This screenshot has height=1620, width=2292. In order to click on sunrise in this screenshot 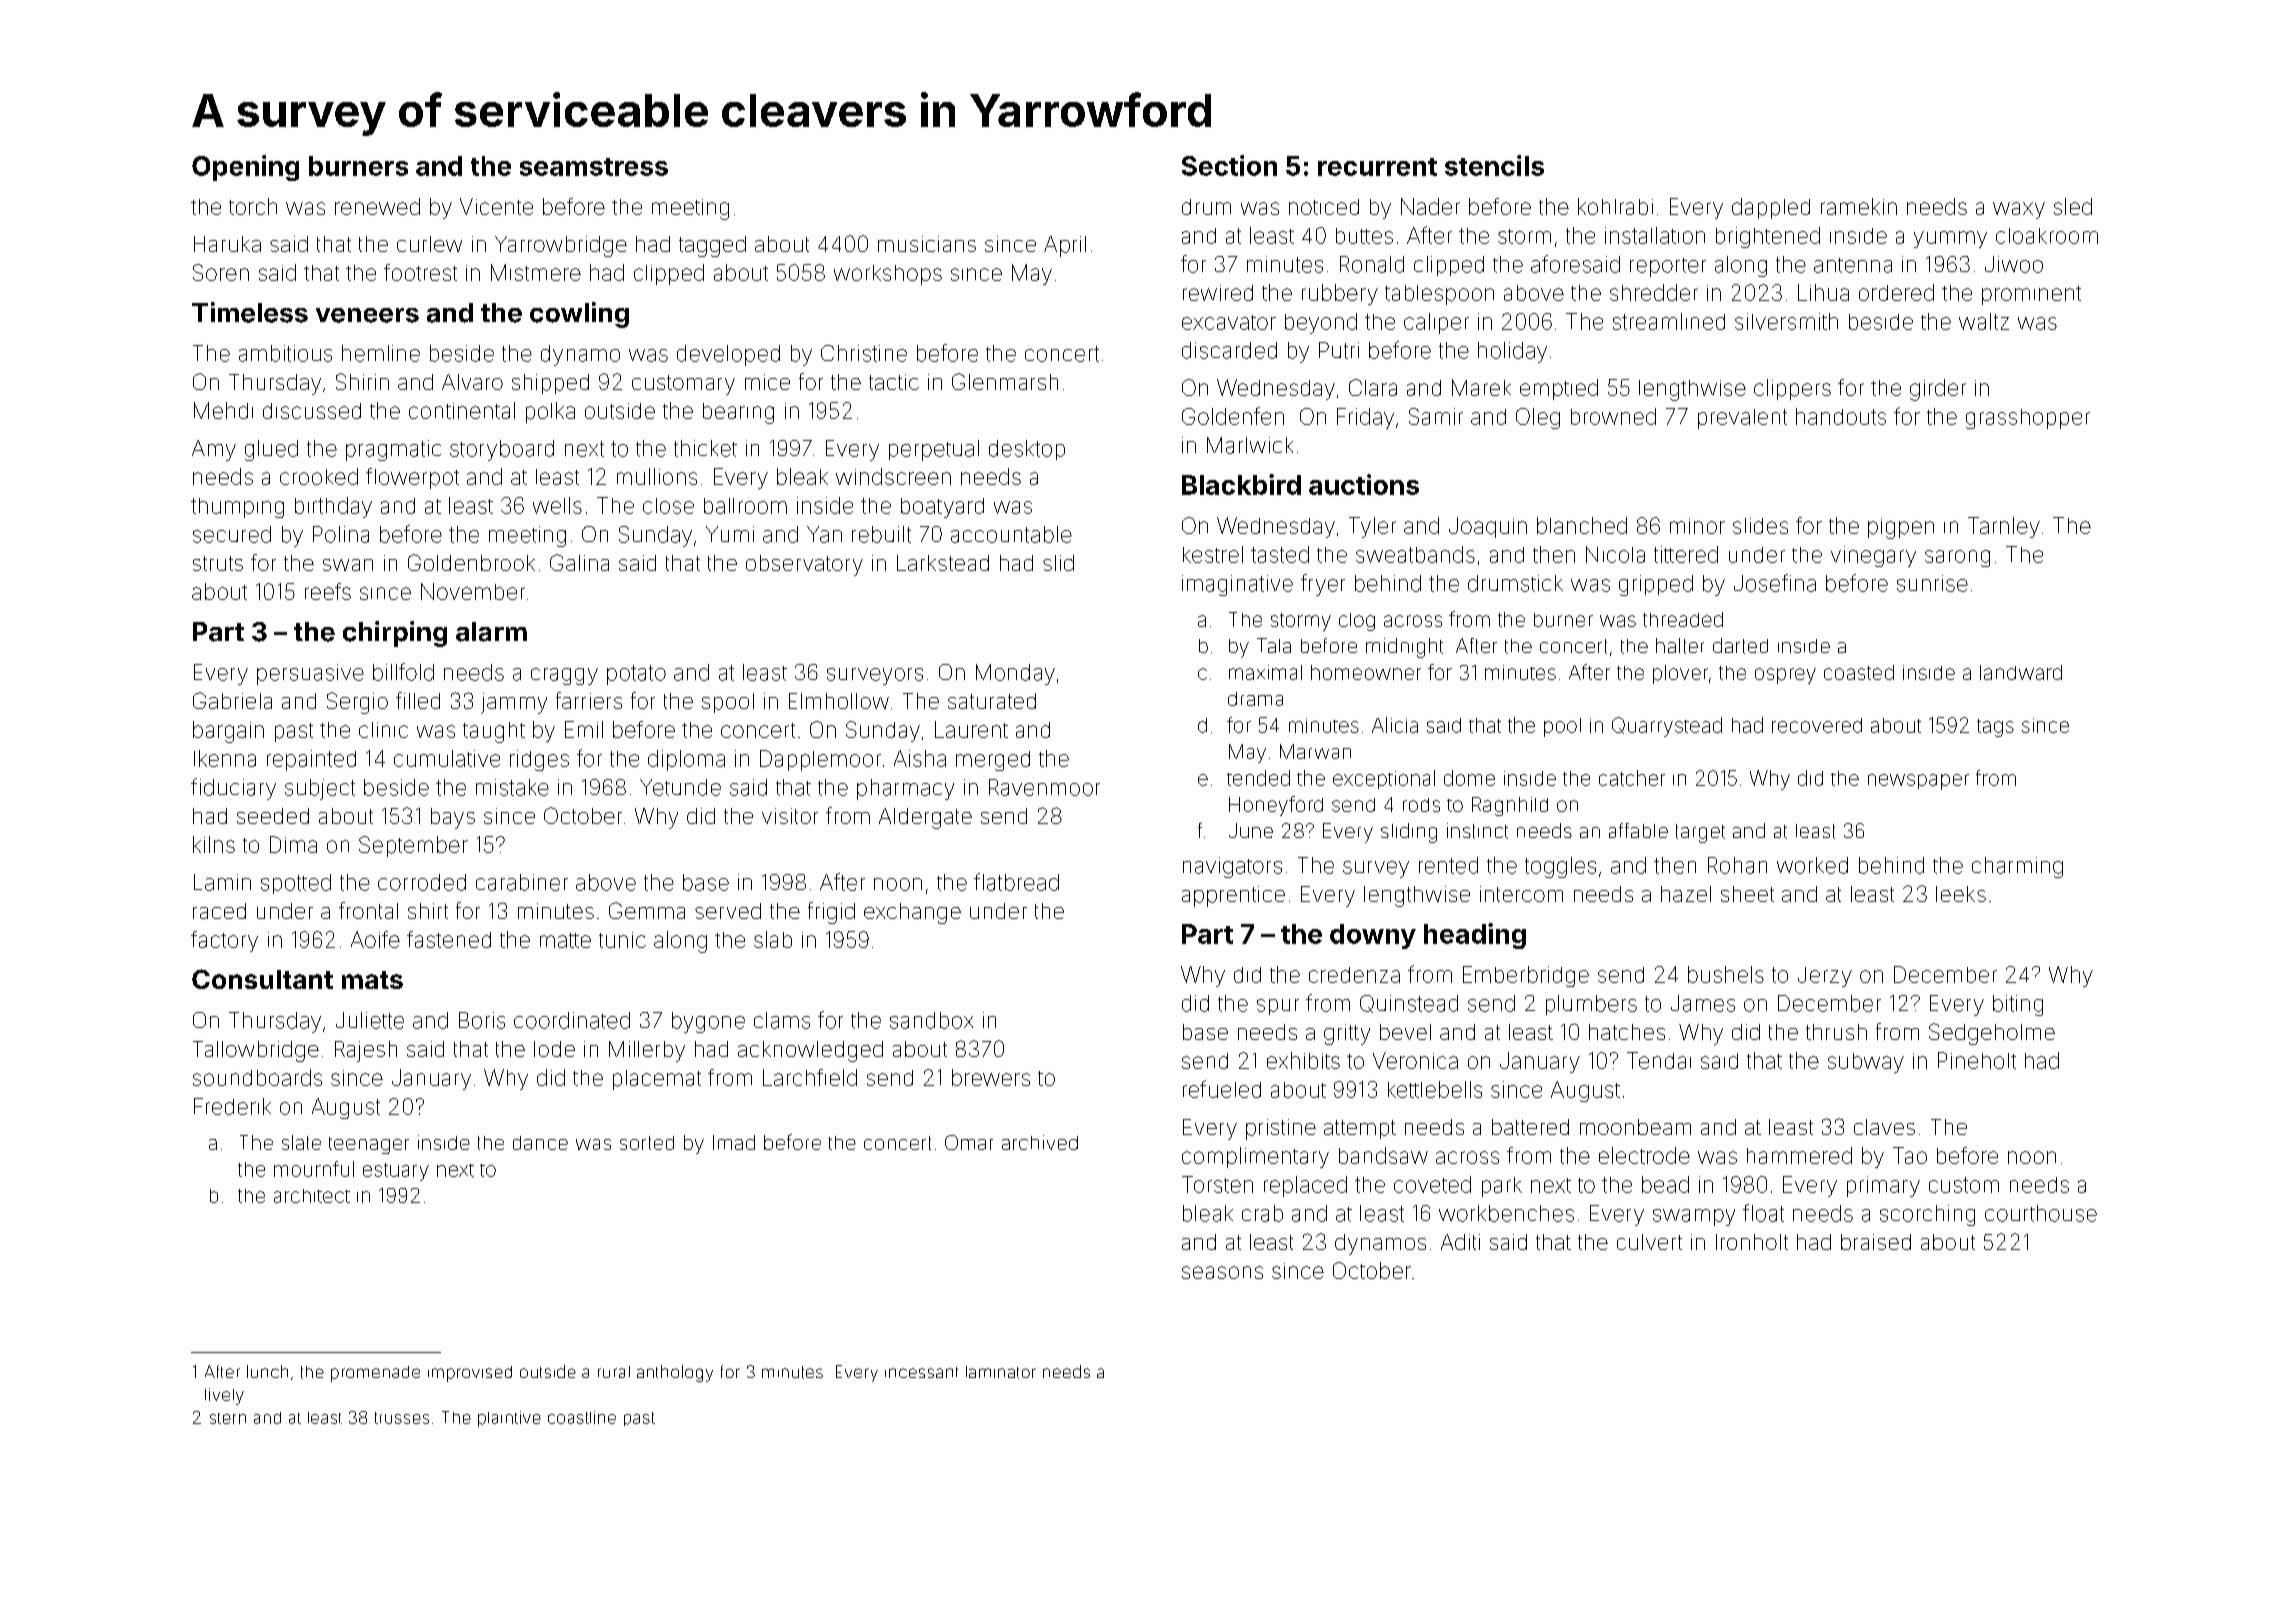, I will do `click(1932, 583)`.
